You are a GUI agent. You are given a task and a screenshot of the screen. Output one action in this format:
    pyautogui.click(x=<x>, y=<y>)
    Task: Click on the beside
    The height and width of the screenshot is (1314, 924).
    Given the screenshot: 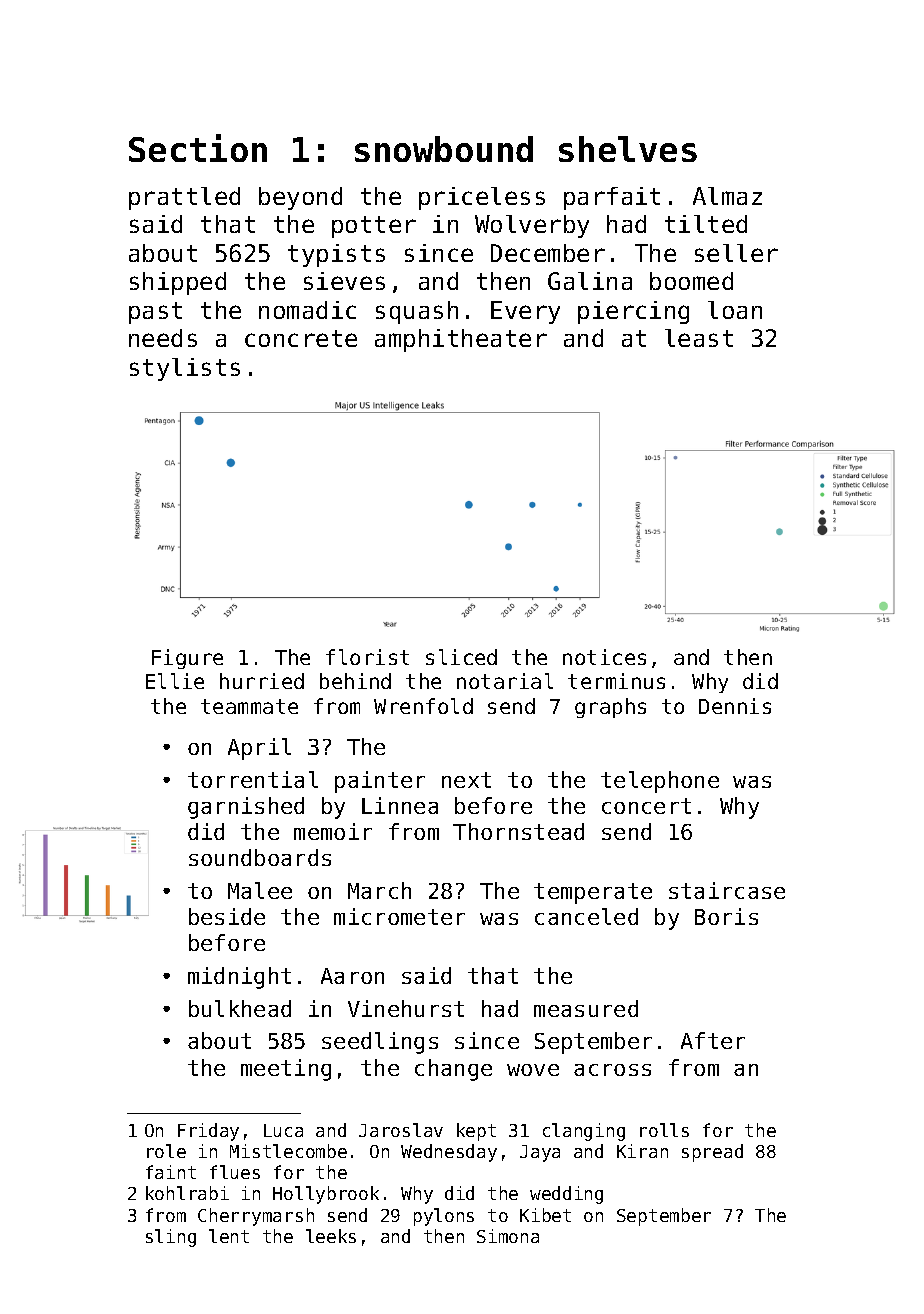 What is the action you would take?
    pyautogui.click(x=227, y=916)
